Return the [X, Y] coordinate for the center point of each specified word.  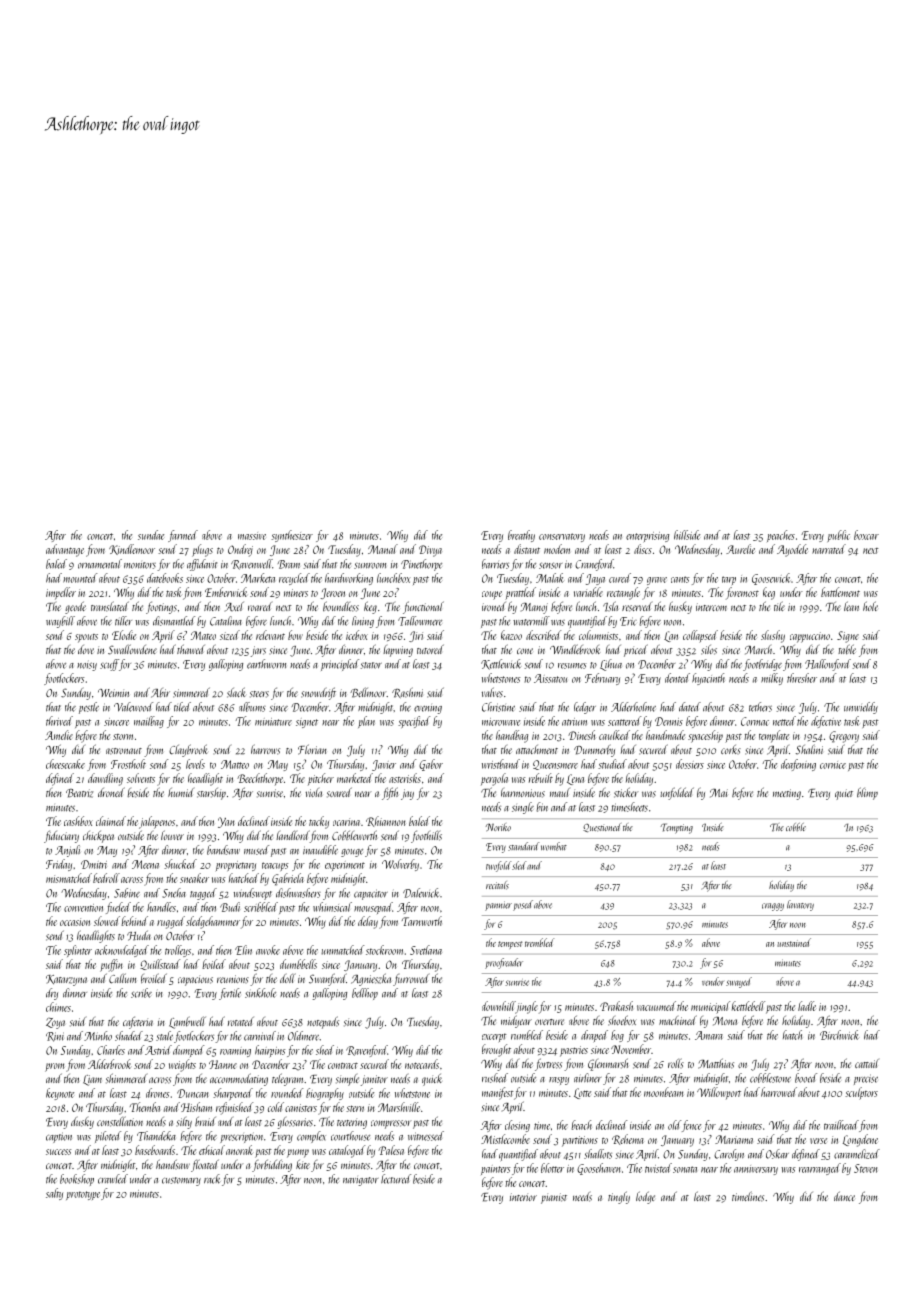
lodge [645, 1197]
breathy [521, 536]
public [838, 536]
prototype [83, 1195]
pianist [554, 1198]
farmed [183, 536]
